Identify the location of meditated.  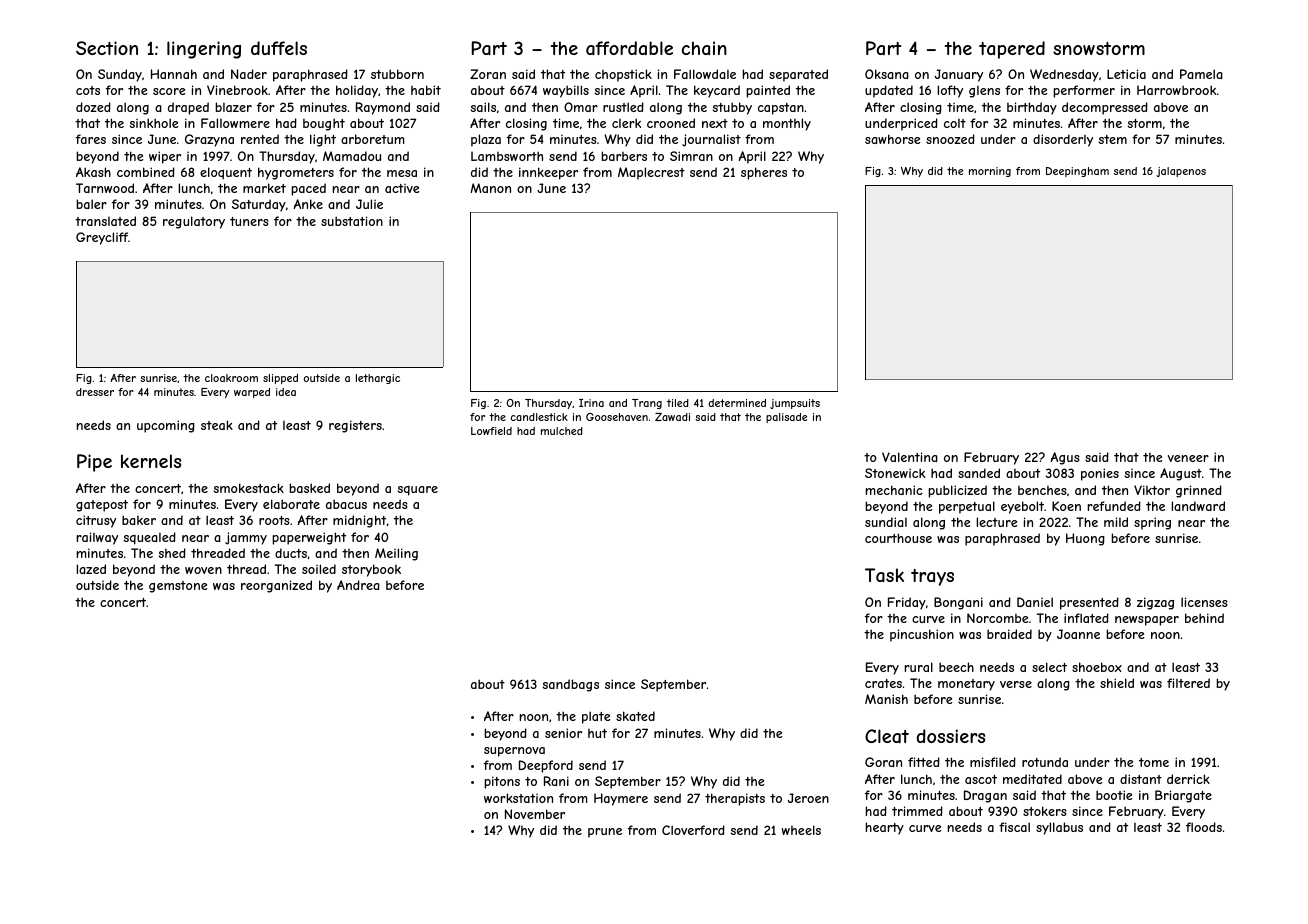
(1032, 779).
